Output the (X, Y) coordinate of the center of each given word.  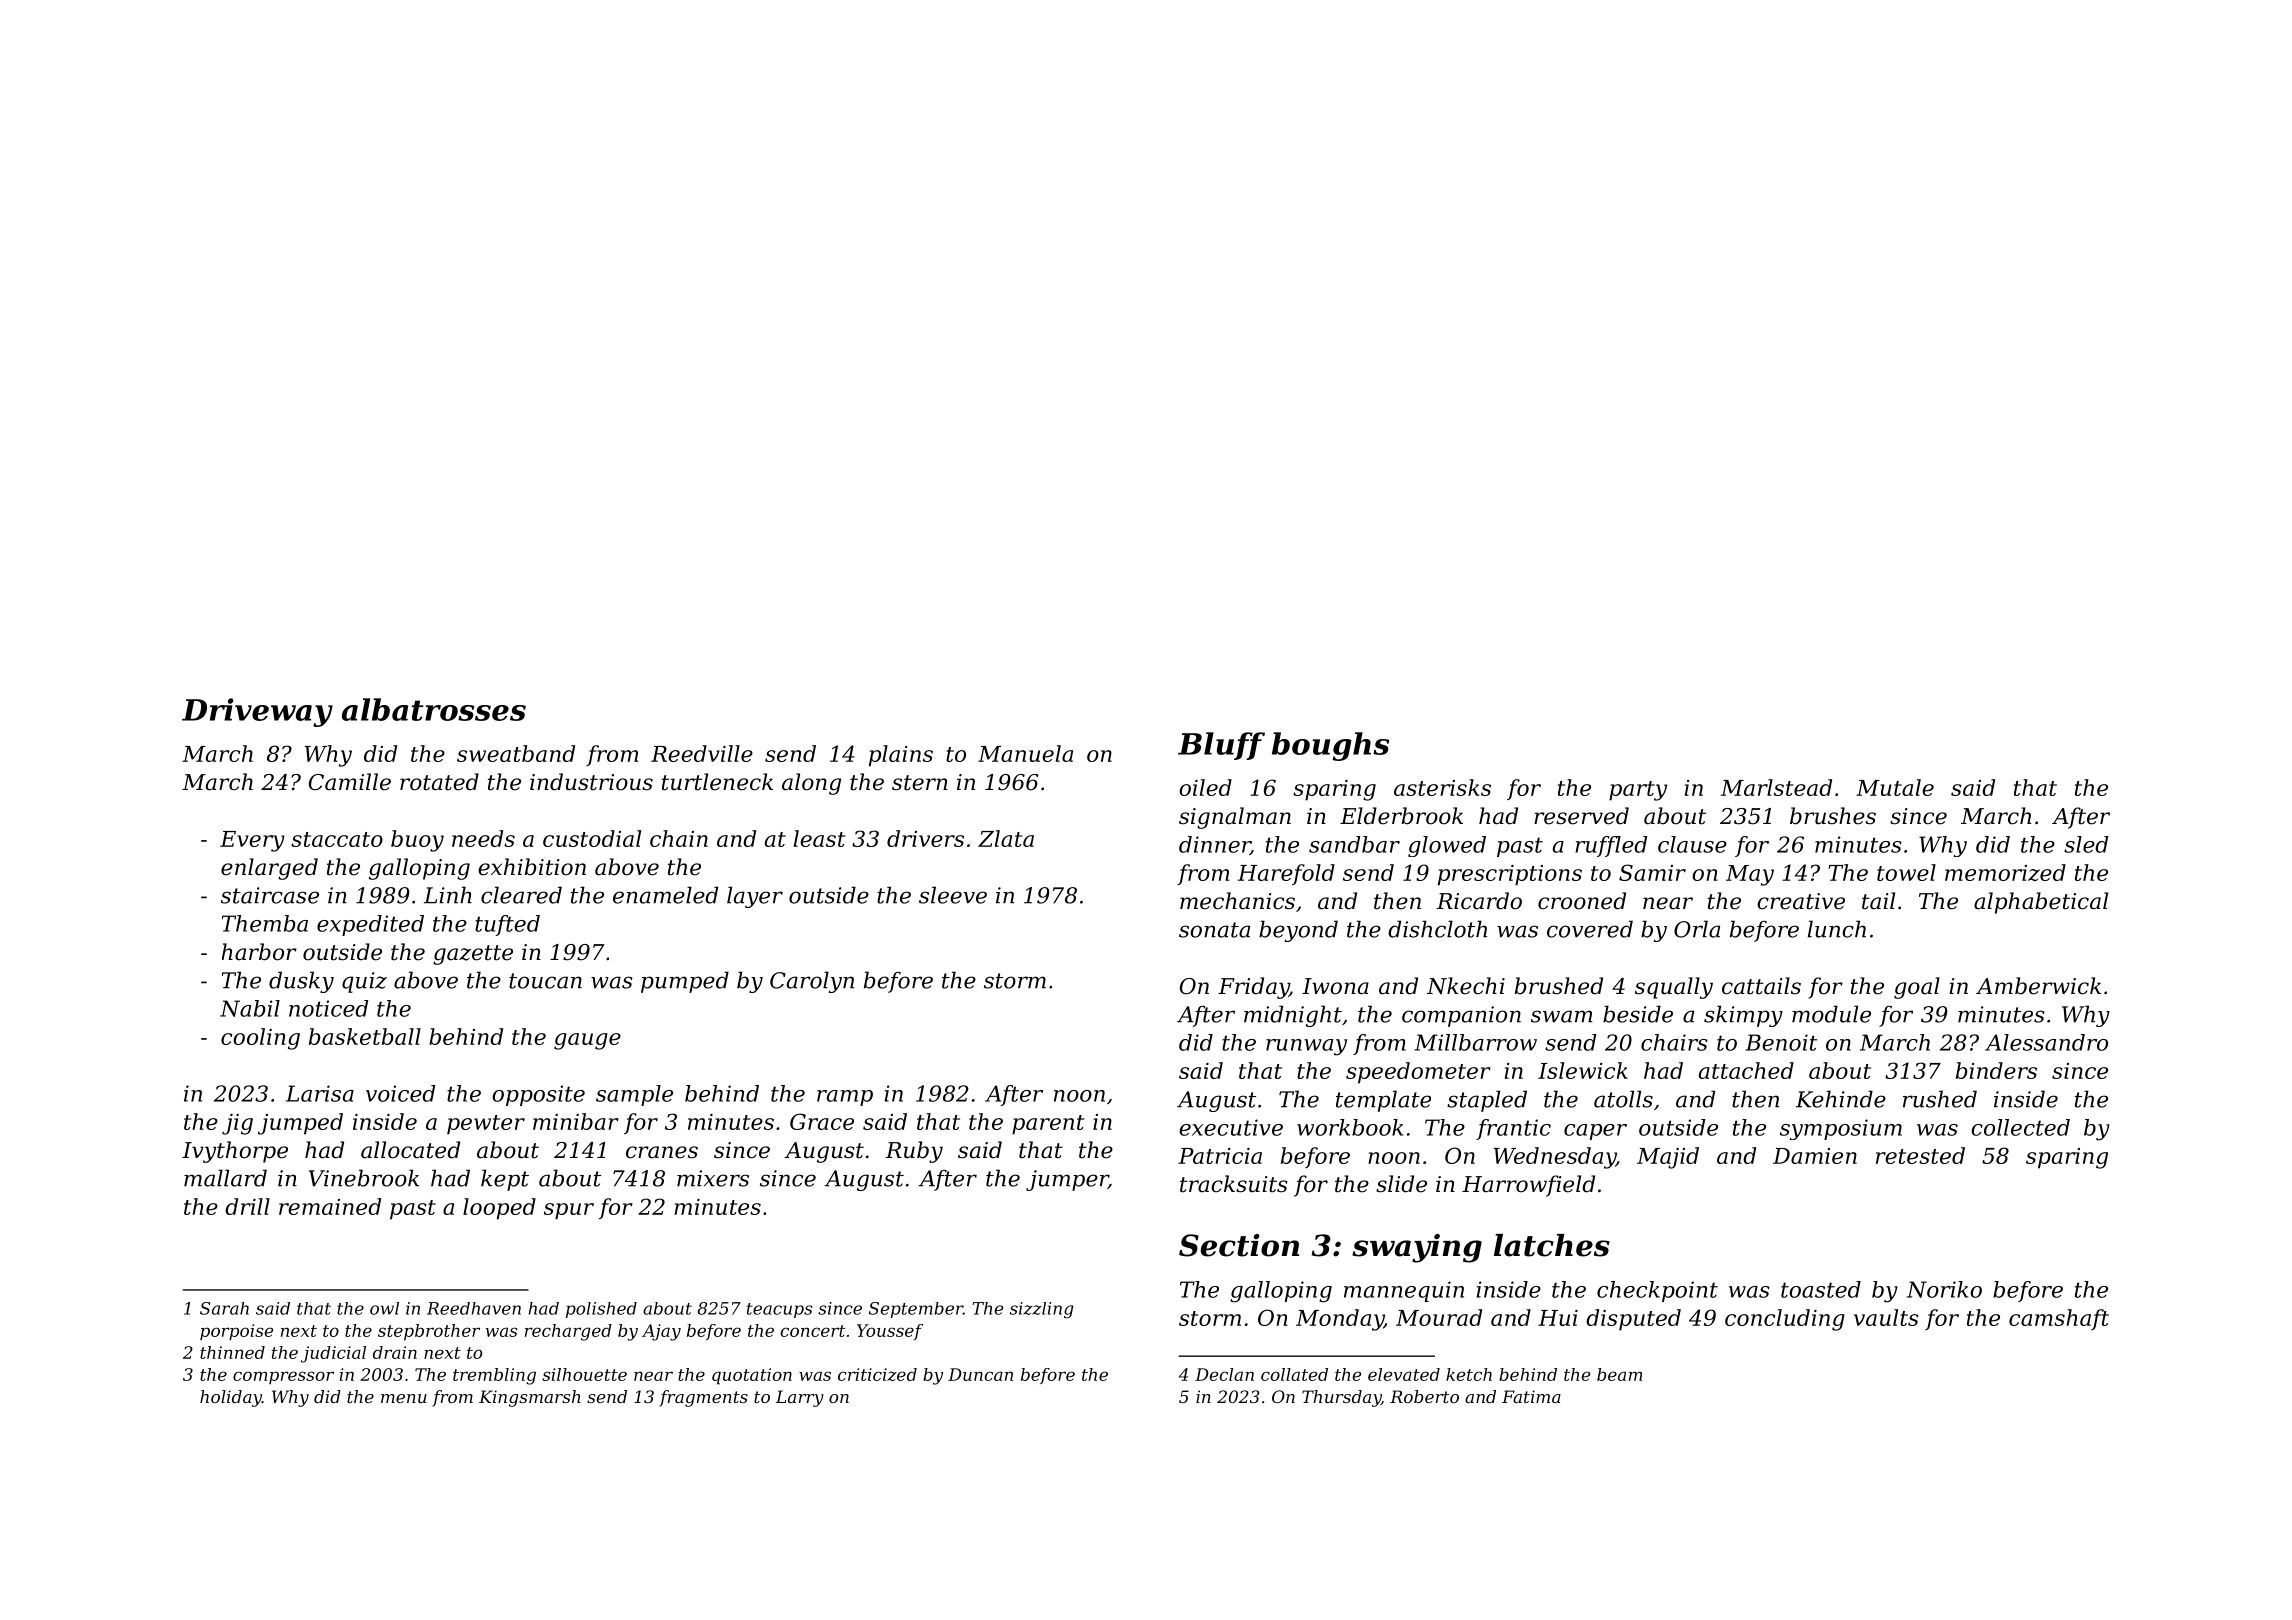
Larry (800, 1398)
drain (395, 1352)
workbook (1350, 1127)
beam (1619, 1374)
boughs (1330, 746)
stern (920, 783)
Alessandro (2046, 1042)
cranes (662, 1152)
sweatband (516, 753)
